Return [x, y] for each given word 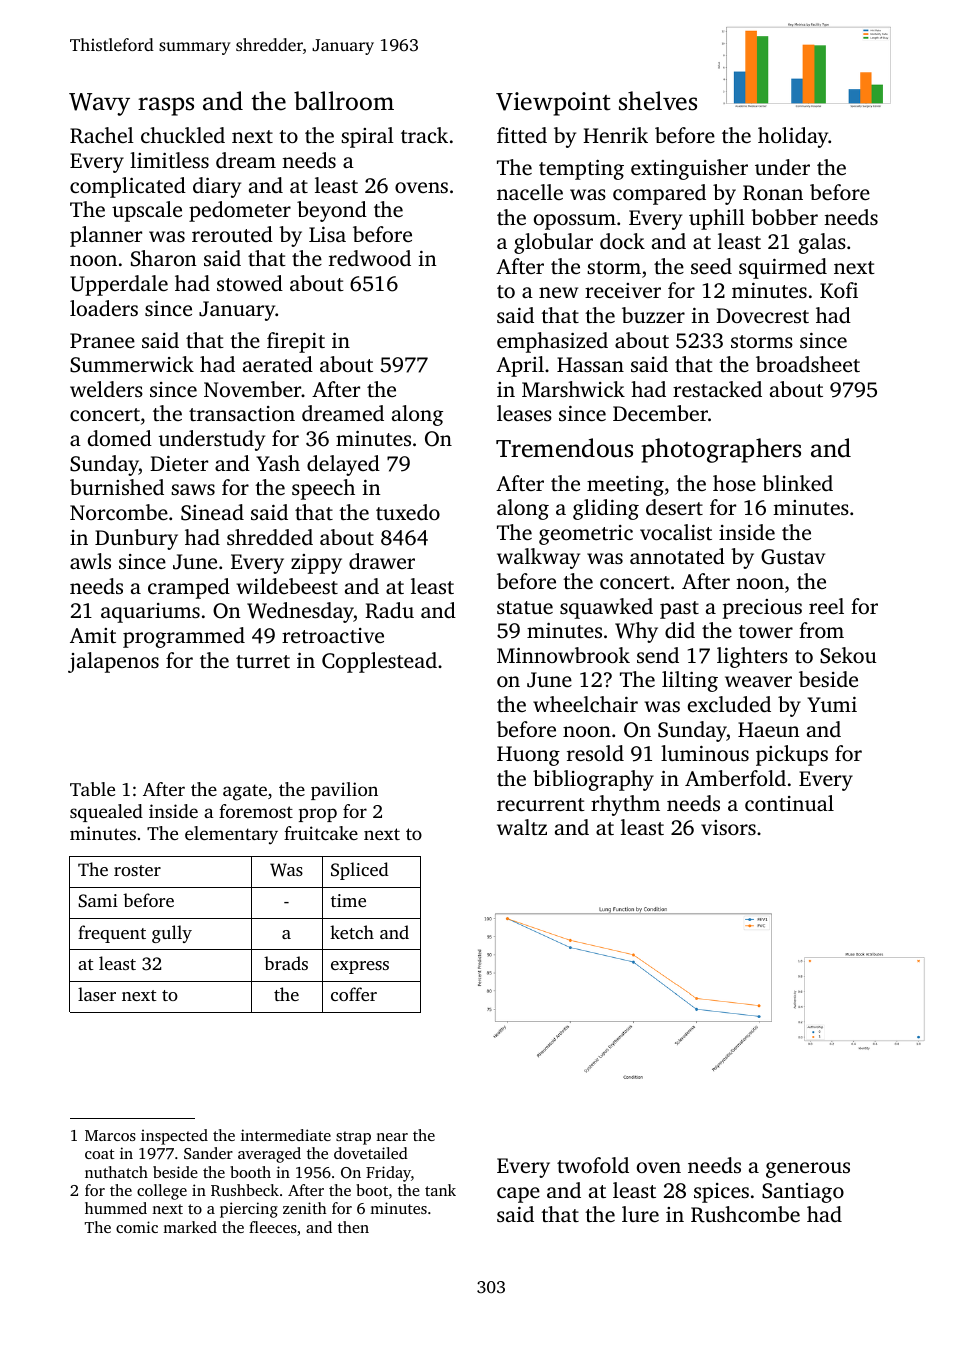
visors [728, 827]
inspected [174, 1137]
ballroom [344, 101]
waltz [522, 827]
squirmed [783, 268]
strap [353, 1138]
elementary [231, 835]
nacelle [530, 192]
